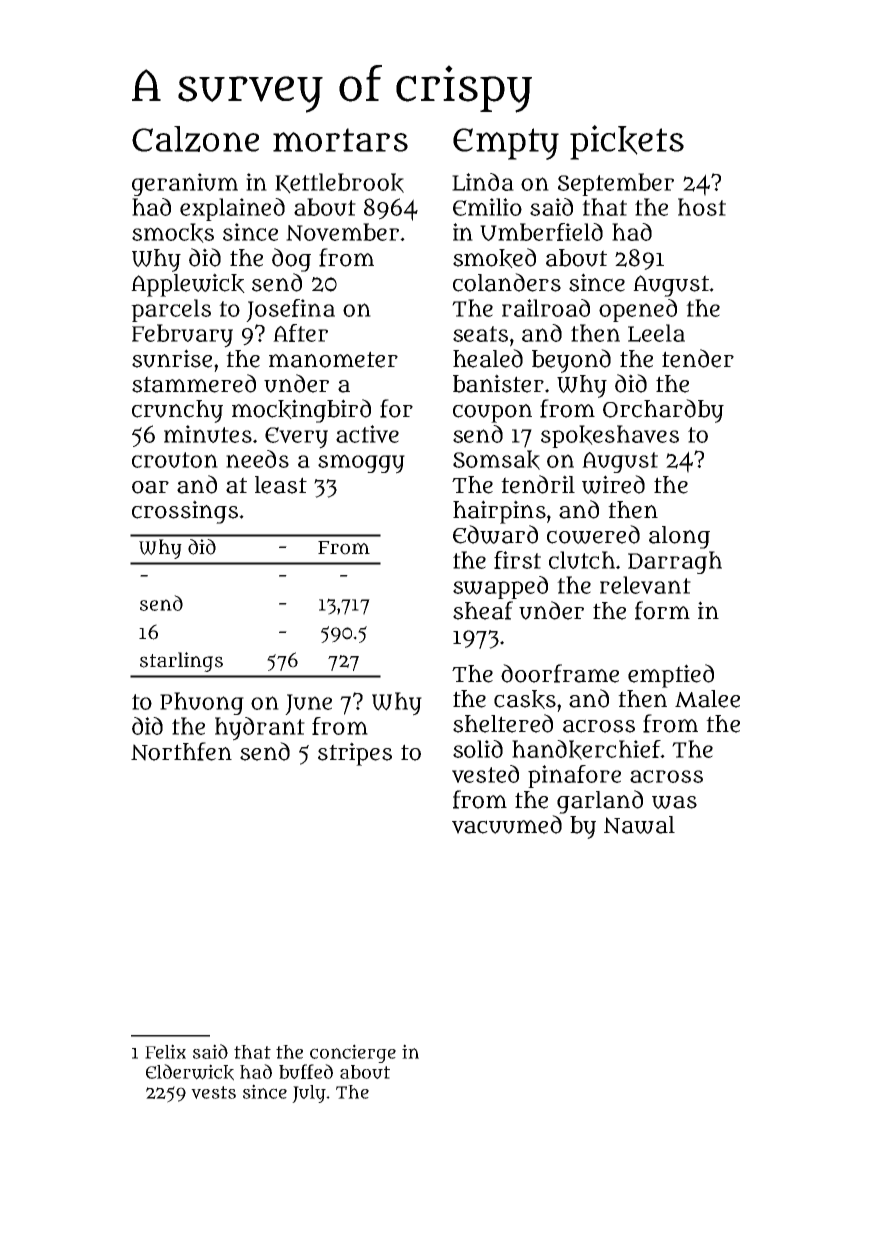 This screenshot has width=875, height=1241. What do you see at coordinates (639, 825) in the screenshot?
I see `Nawal` at bounding box center [639, 825].
